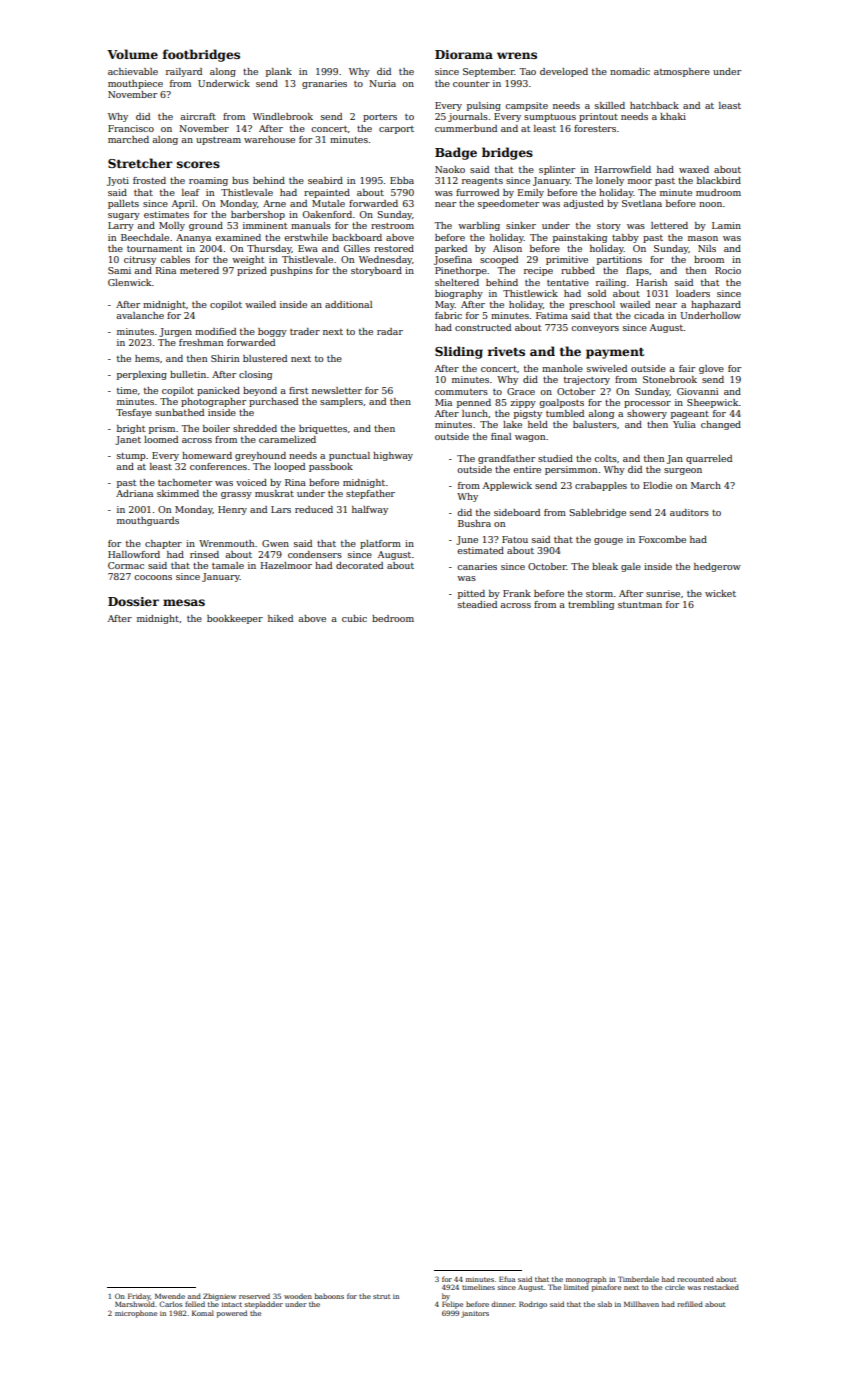  What do you see at coordinates (649, 315) in the page?
I see `cicada` at bounding box center [649, 315].
